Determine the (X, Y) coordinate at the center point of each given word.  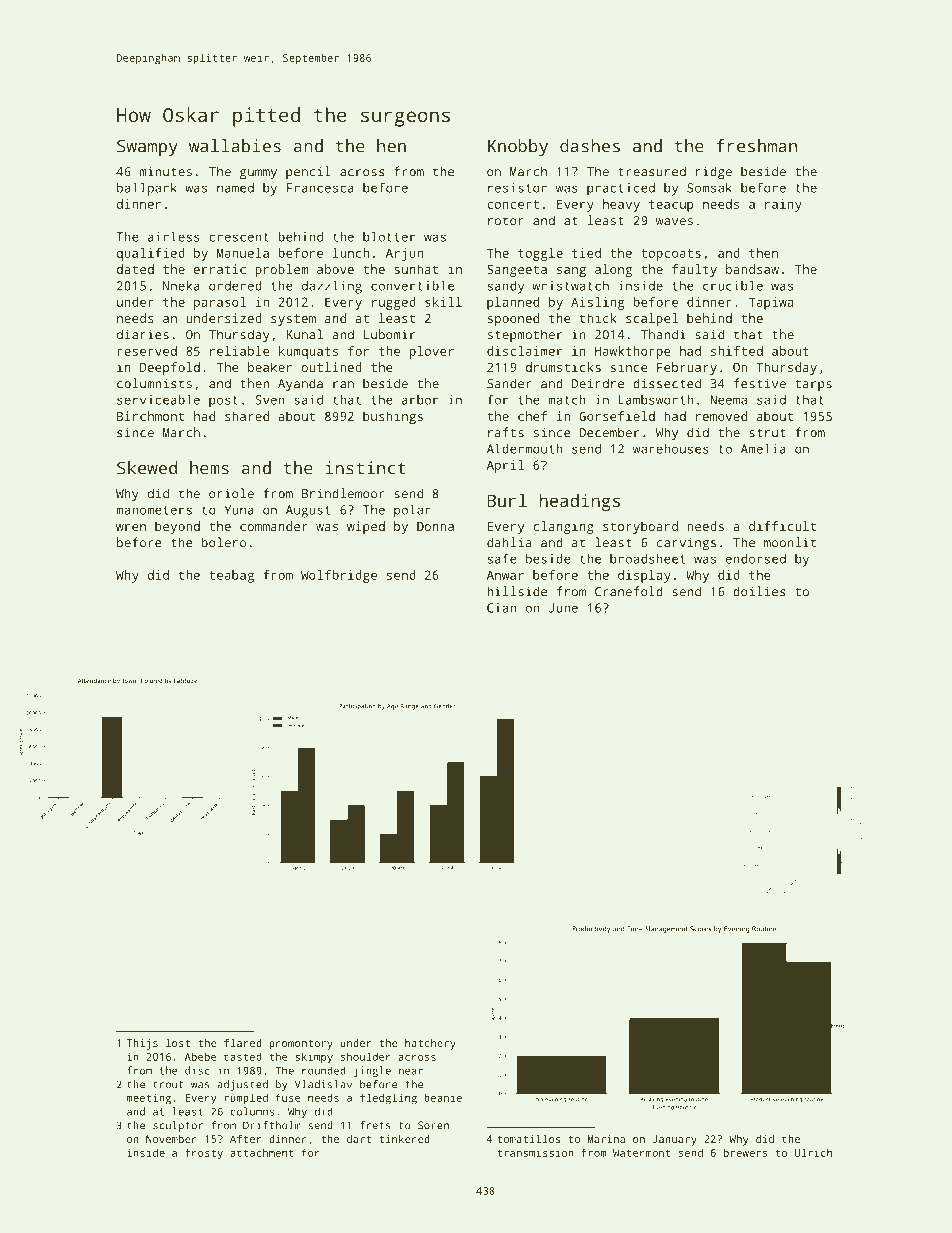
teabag (231, 576)
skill (443, 302)
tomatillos (528, 1139)
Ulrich (813, 1152)
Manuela (243, 253)
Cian (501, 608)
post (223, 402)
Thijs (142, 1044)
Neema (728, 400)
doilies (759, 591)
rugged (394, 303)
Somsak (709, 188)
